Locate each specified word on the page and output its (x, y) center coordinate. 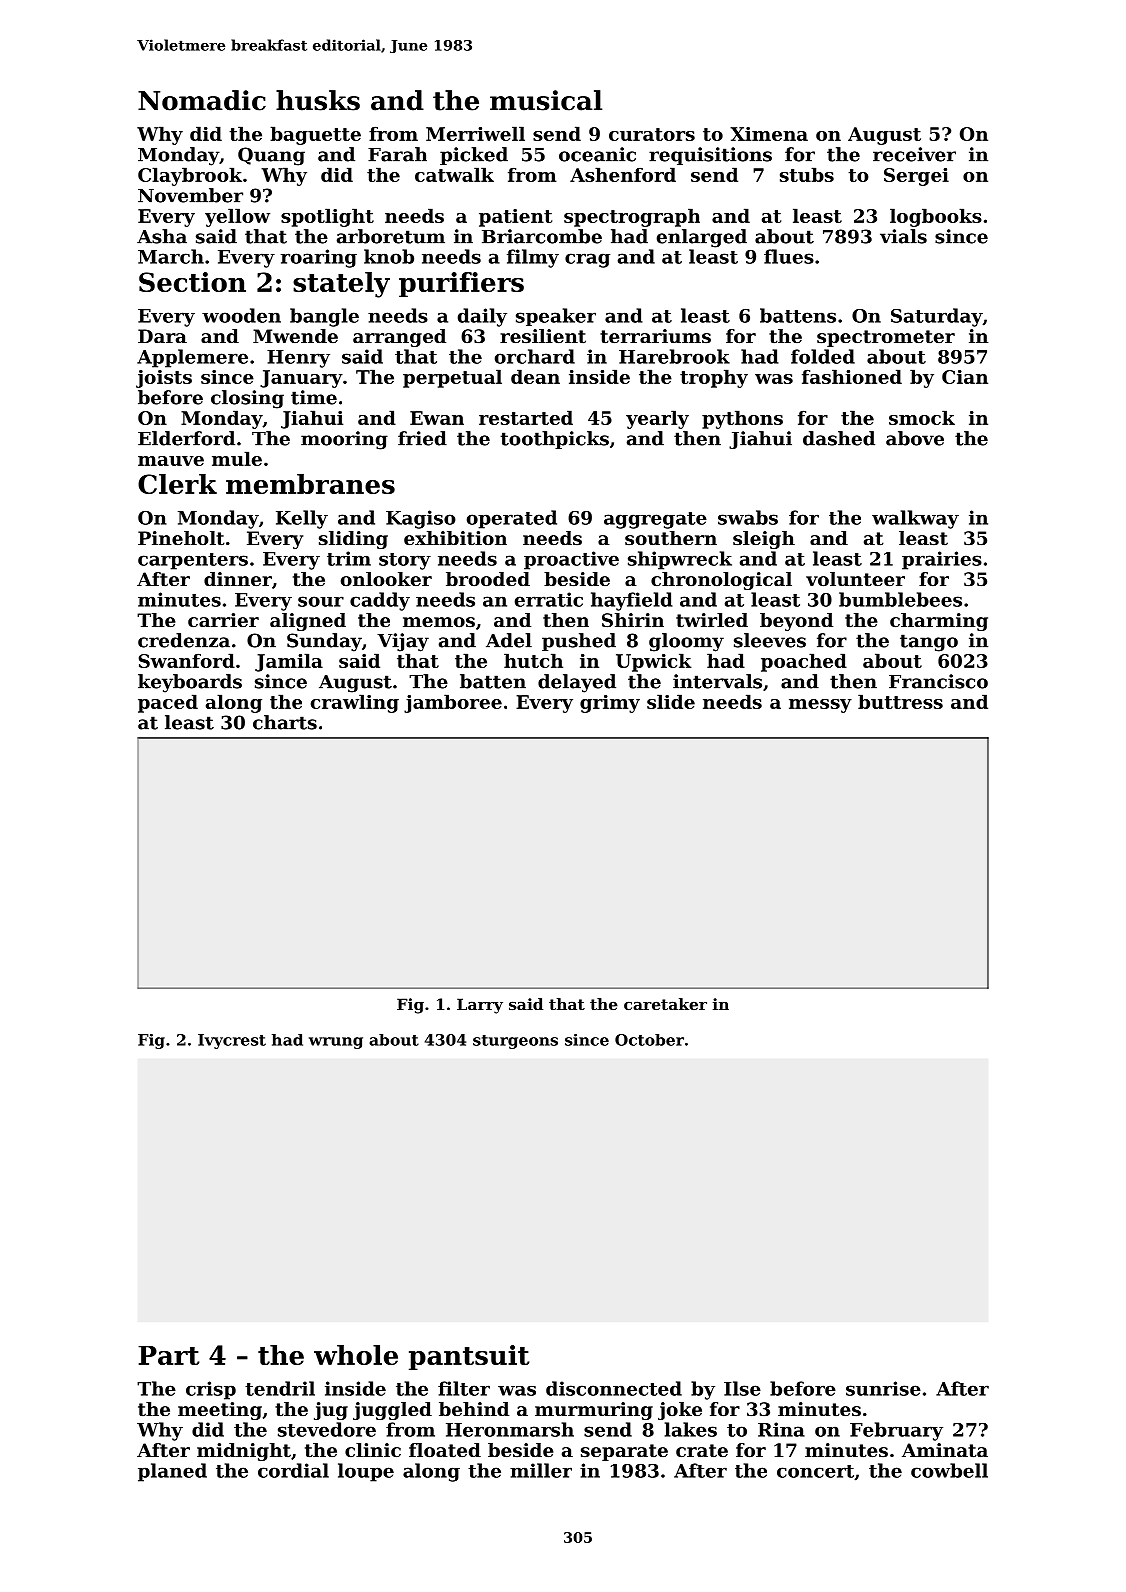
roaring (319, 258)
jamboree (453, 703)
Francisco (938, 681)
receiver (914, 154)
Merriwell (475, 133)
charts (285, 722)
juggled (392, 1411)
